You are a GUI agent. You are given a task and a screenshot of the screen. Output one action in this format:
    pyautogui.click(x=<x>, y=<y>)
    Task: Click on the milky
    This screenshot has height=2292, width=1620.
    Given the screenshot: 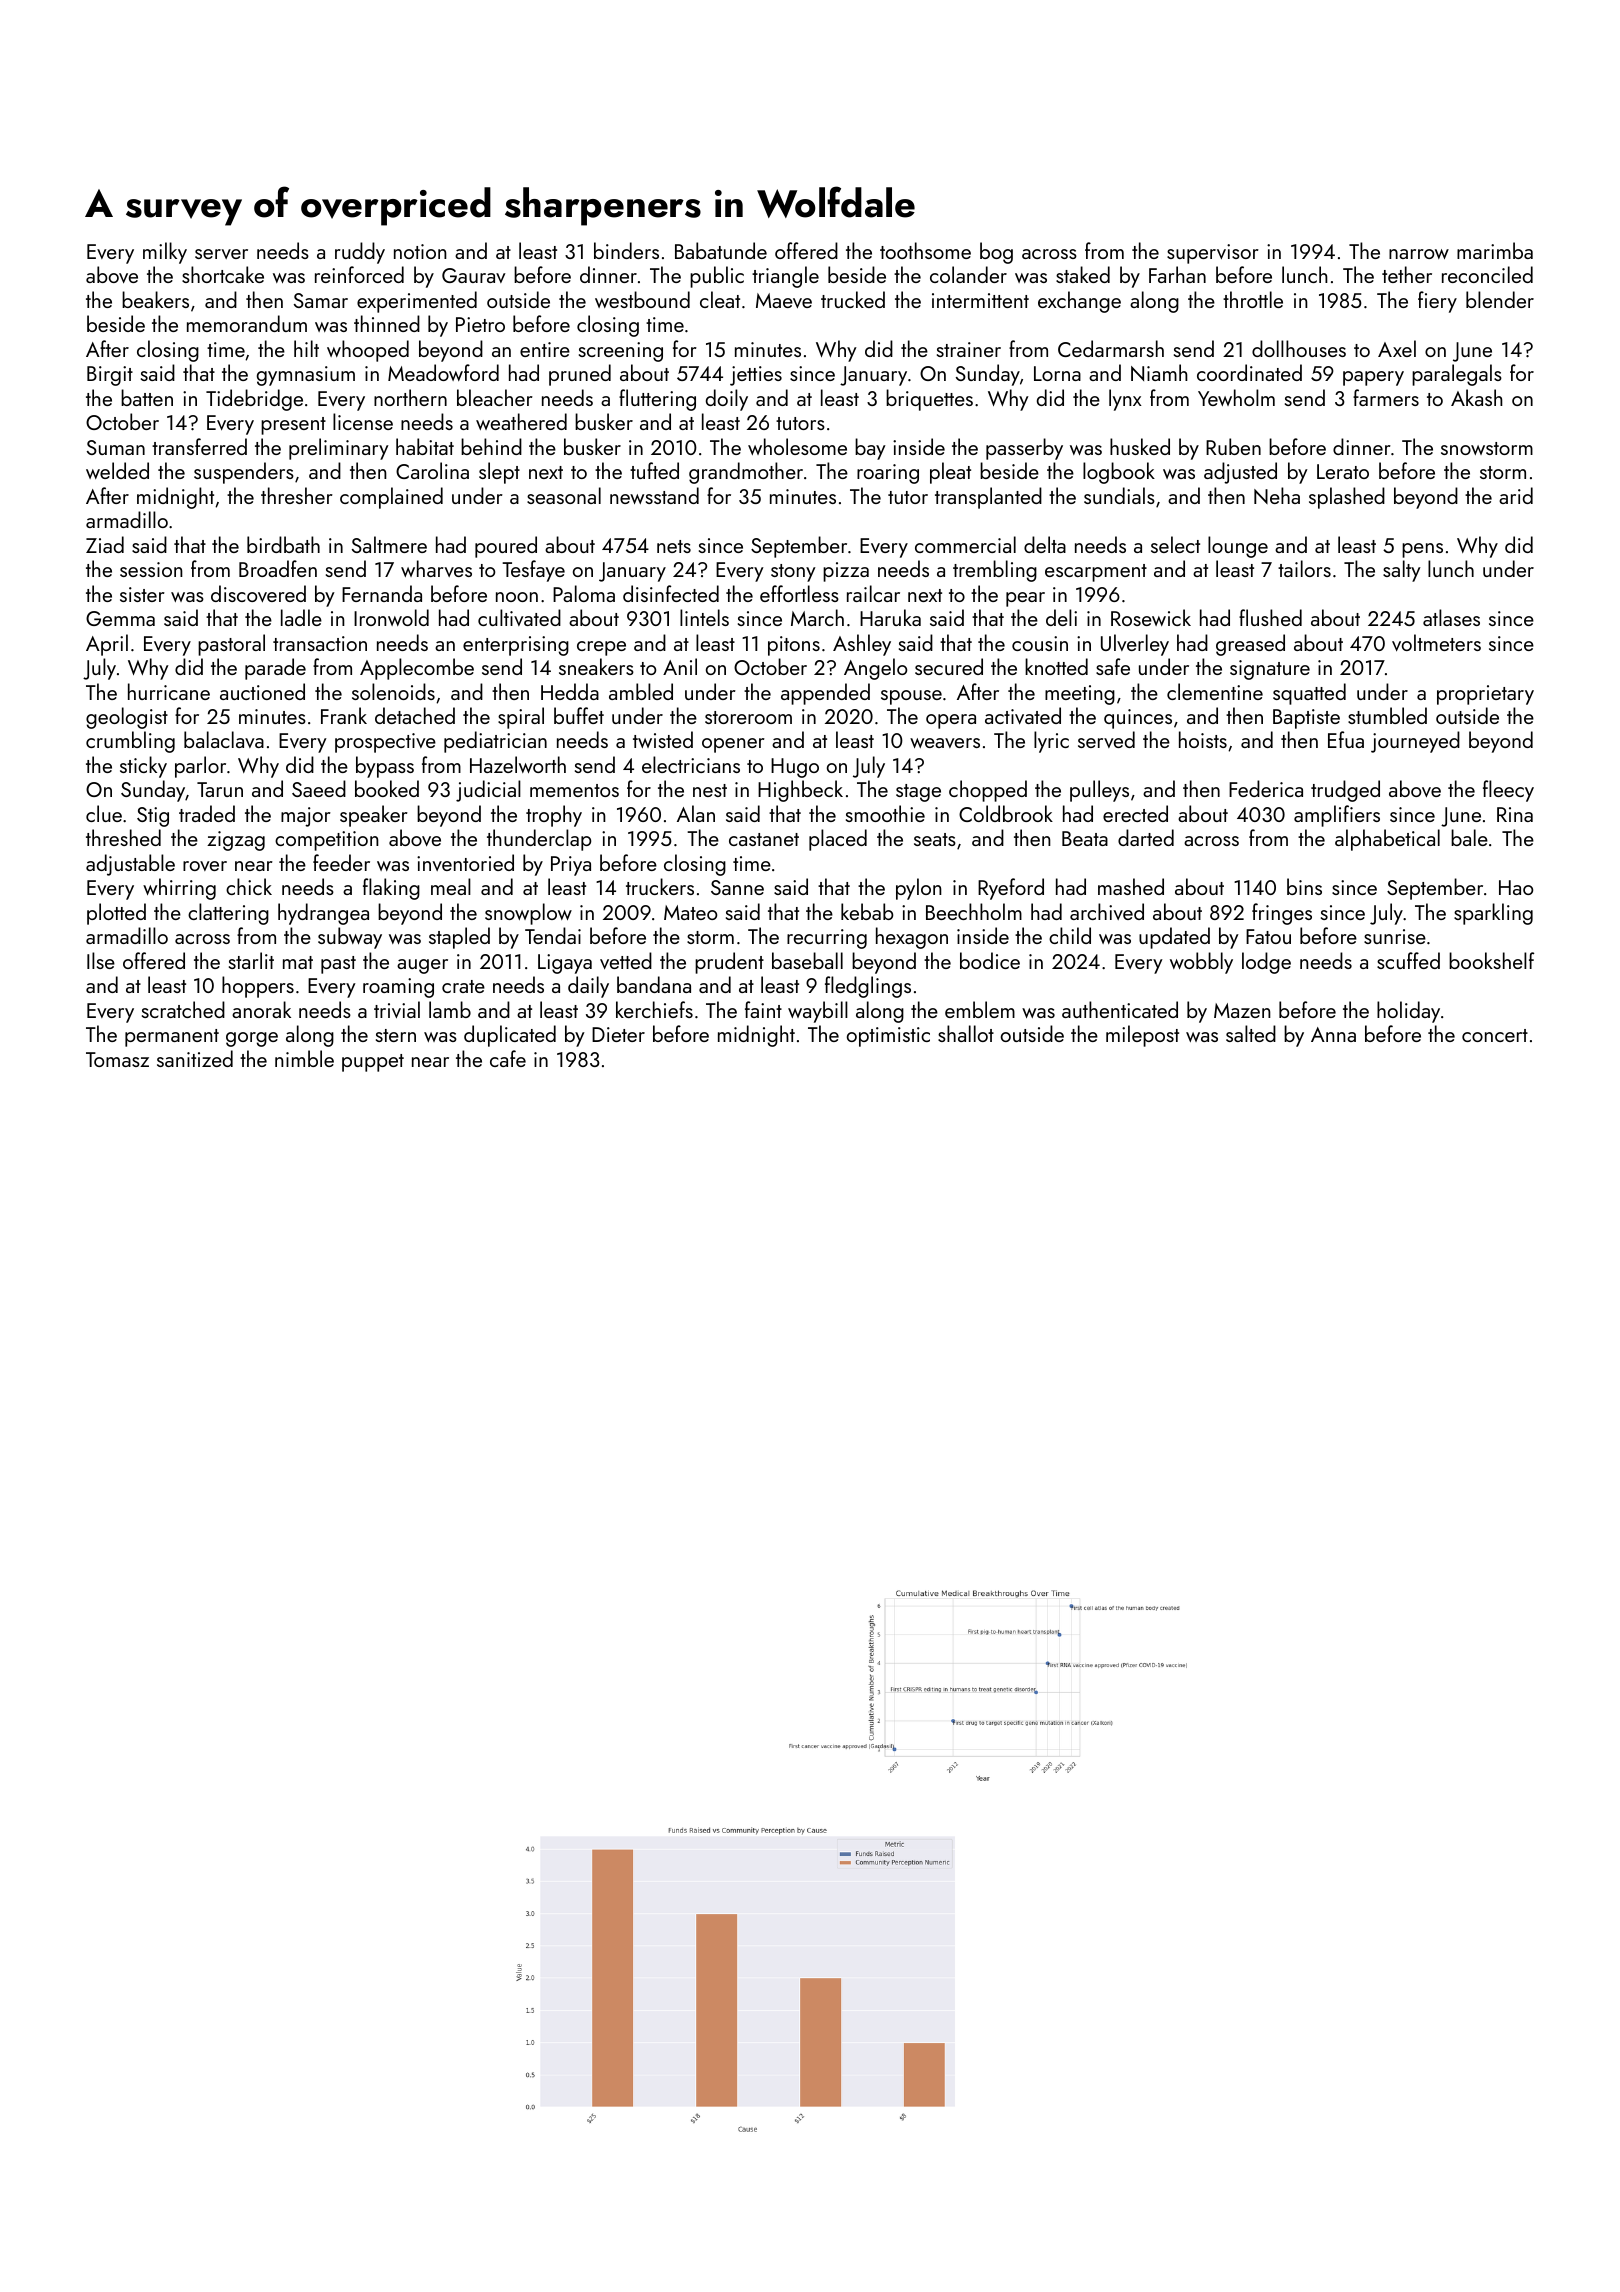 What is the action you would take?
    pyautogui.click(x=165, y=253)
